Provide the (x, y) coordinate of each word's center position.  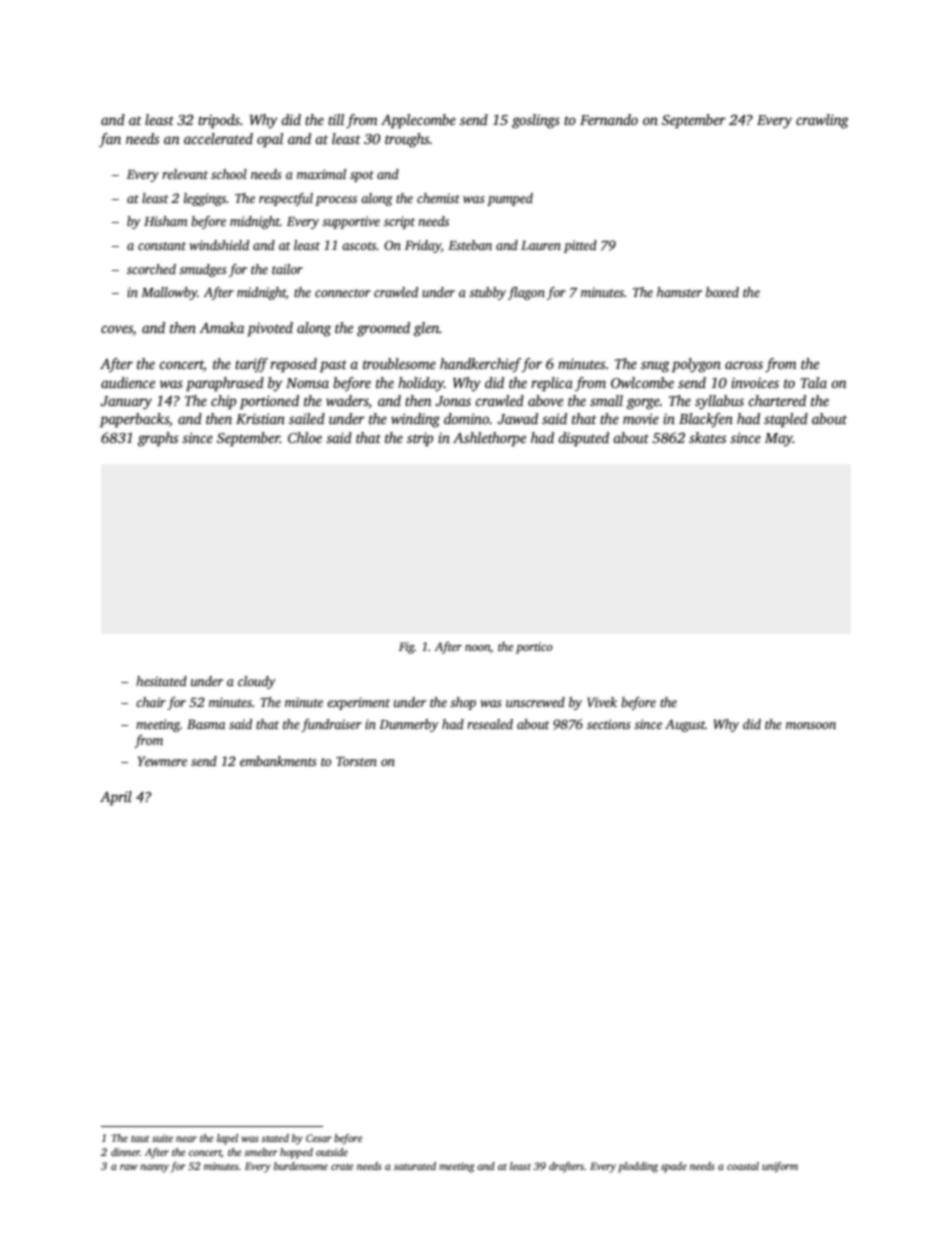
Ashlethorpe (489, 439)
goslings (536, 121)
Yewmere (162, 761)
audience (128, 382)
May (779, 440)
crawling (822, 121)
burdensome (301, 1166)
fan (110, 140)
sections (609, 724)
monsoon (811, 725)
